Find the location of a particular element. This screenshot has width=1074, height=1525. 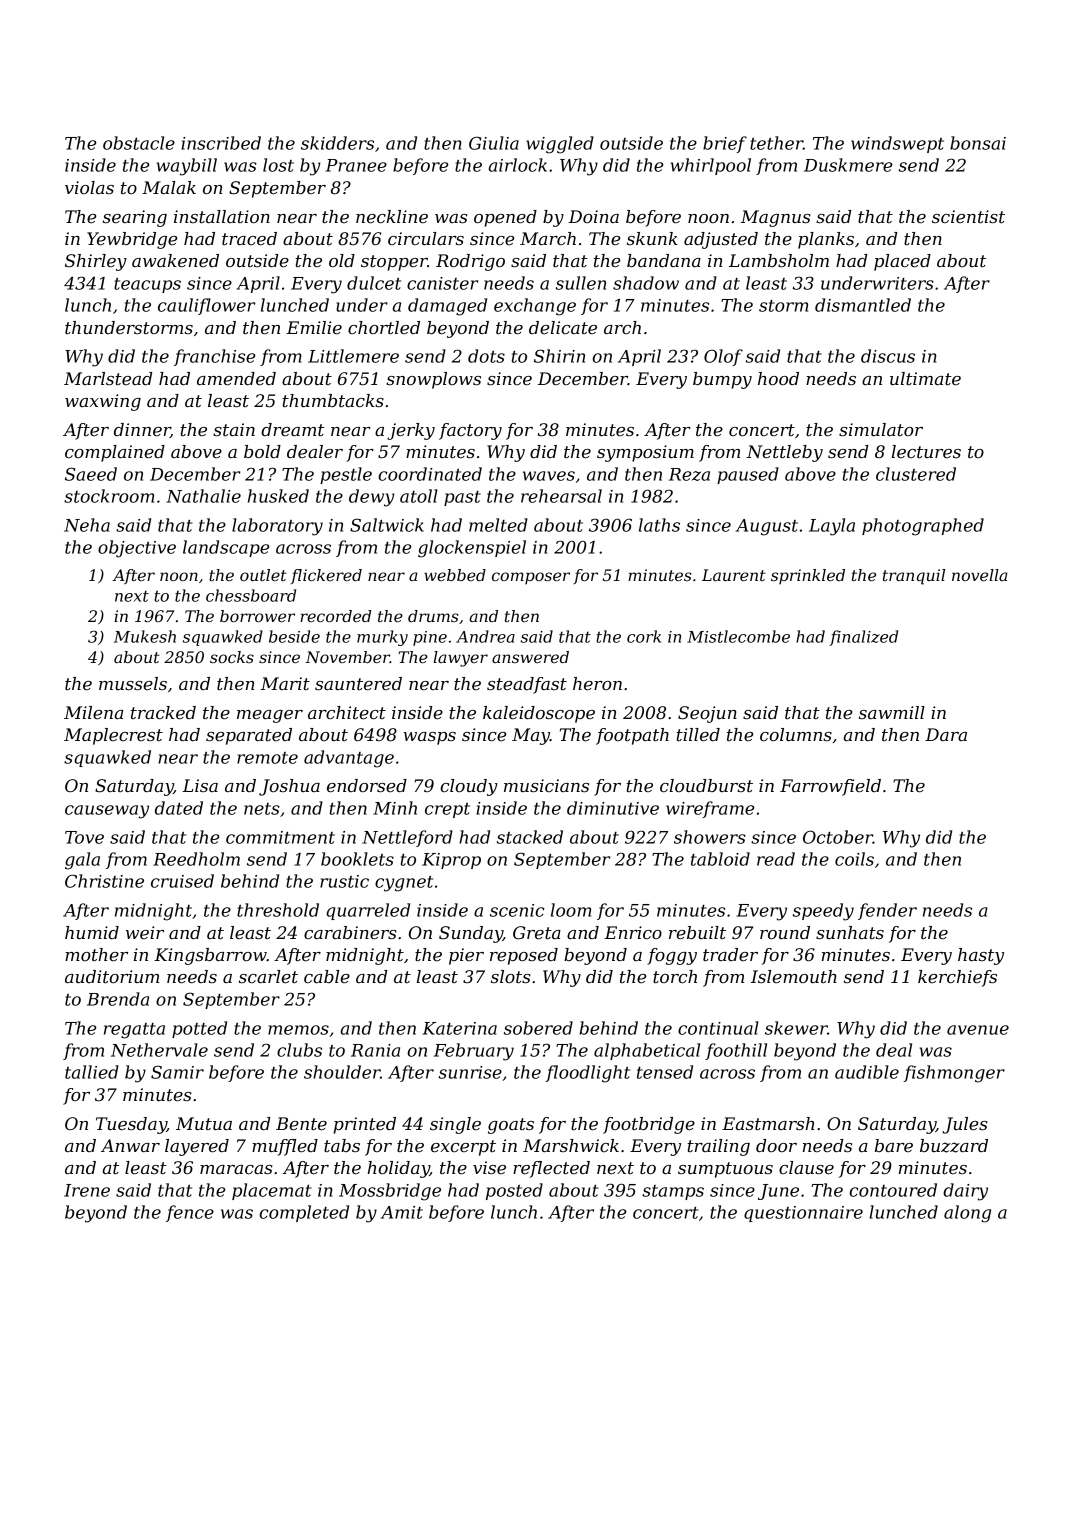

scientist is located at coordinates (968, 216).
